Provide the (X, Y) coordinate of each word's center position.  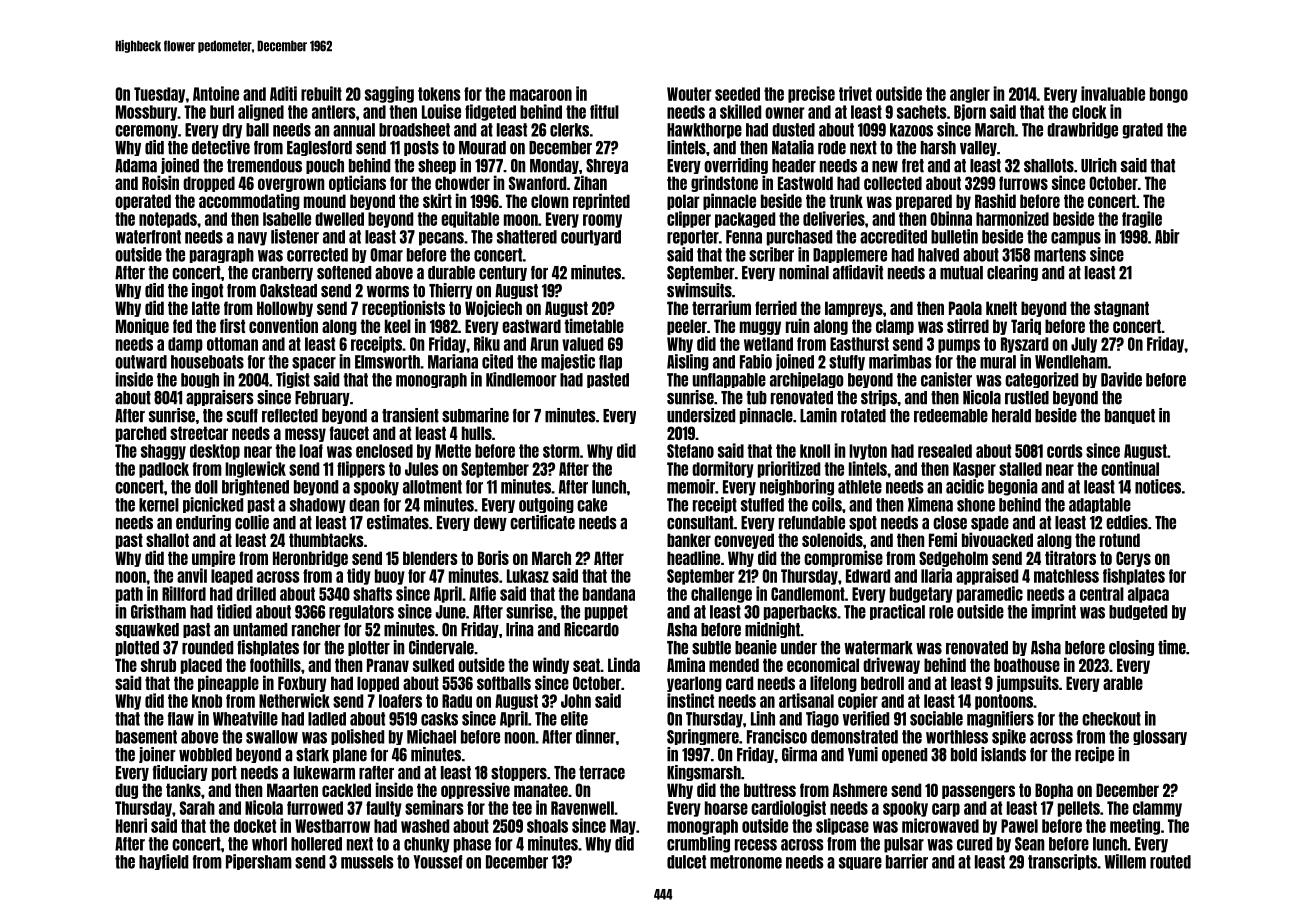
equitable (470, 219)
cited (497, 361)
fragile (1142, 219)
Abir (1167, 236)
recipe (1094, 755)
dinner (596, 736)
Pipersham (259, 862)
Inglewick (255, 469)
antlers (334, 112)
